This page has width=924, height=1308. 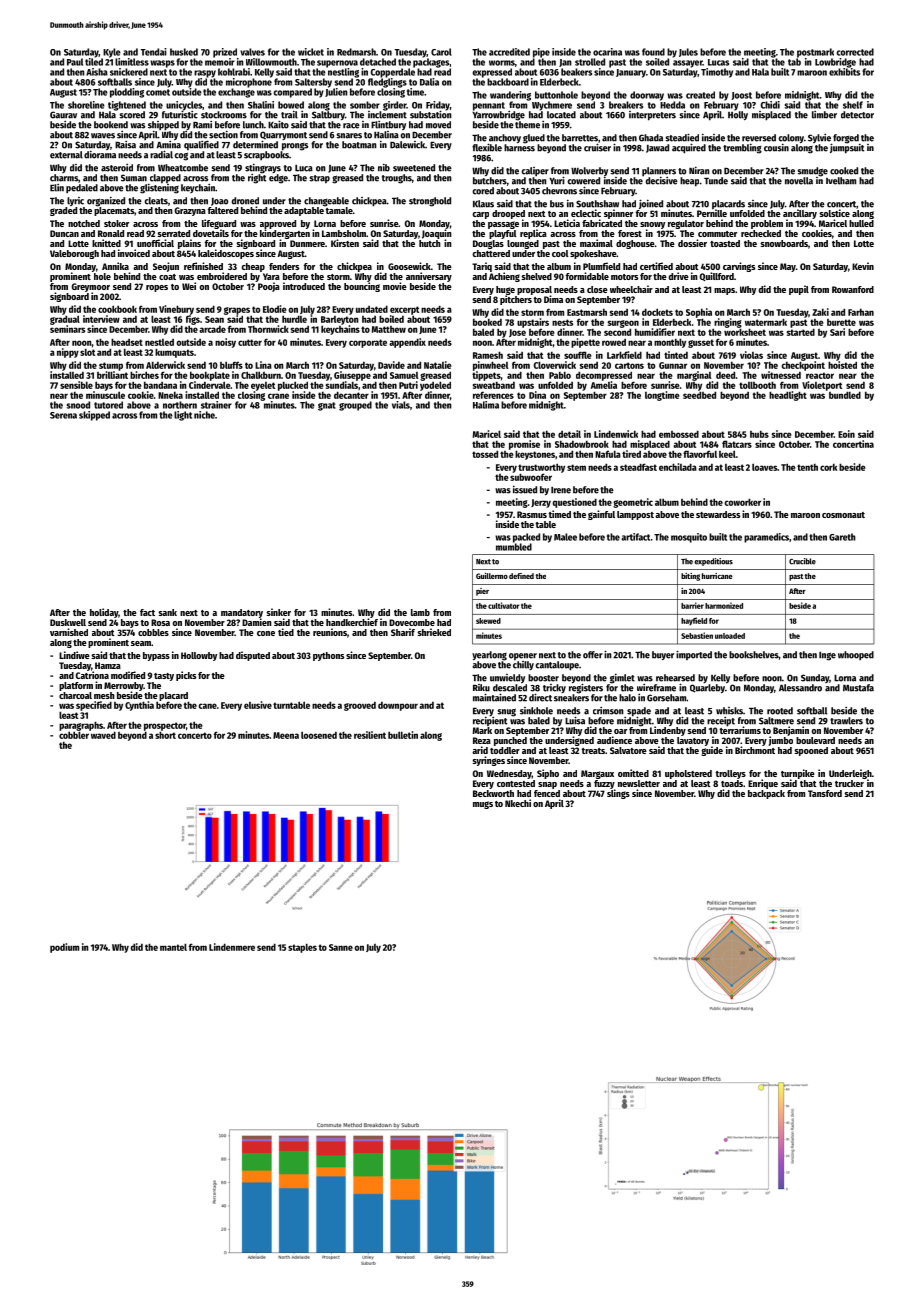 I want to click on Lindenmere, so click(x=232, y=947).
